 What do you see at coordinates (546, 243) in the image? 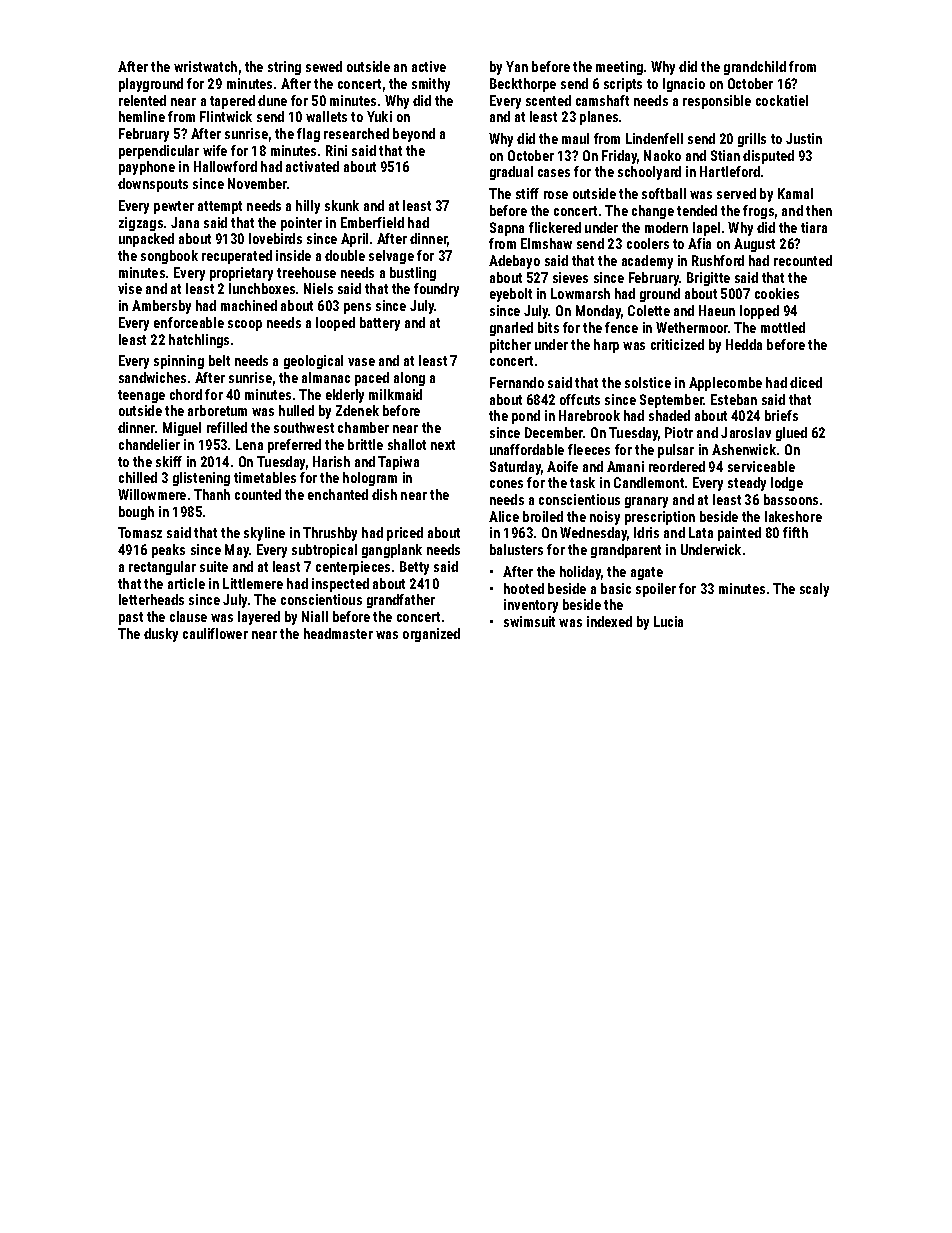
I see `Elmshaw` at bounding box center [546, 243].
